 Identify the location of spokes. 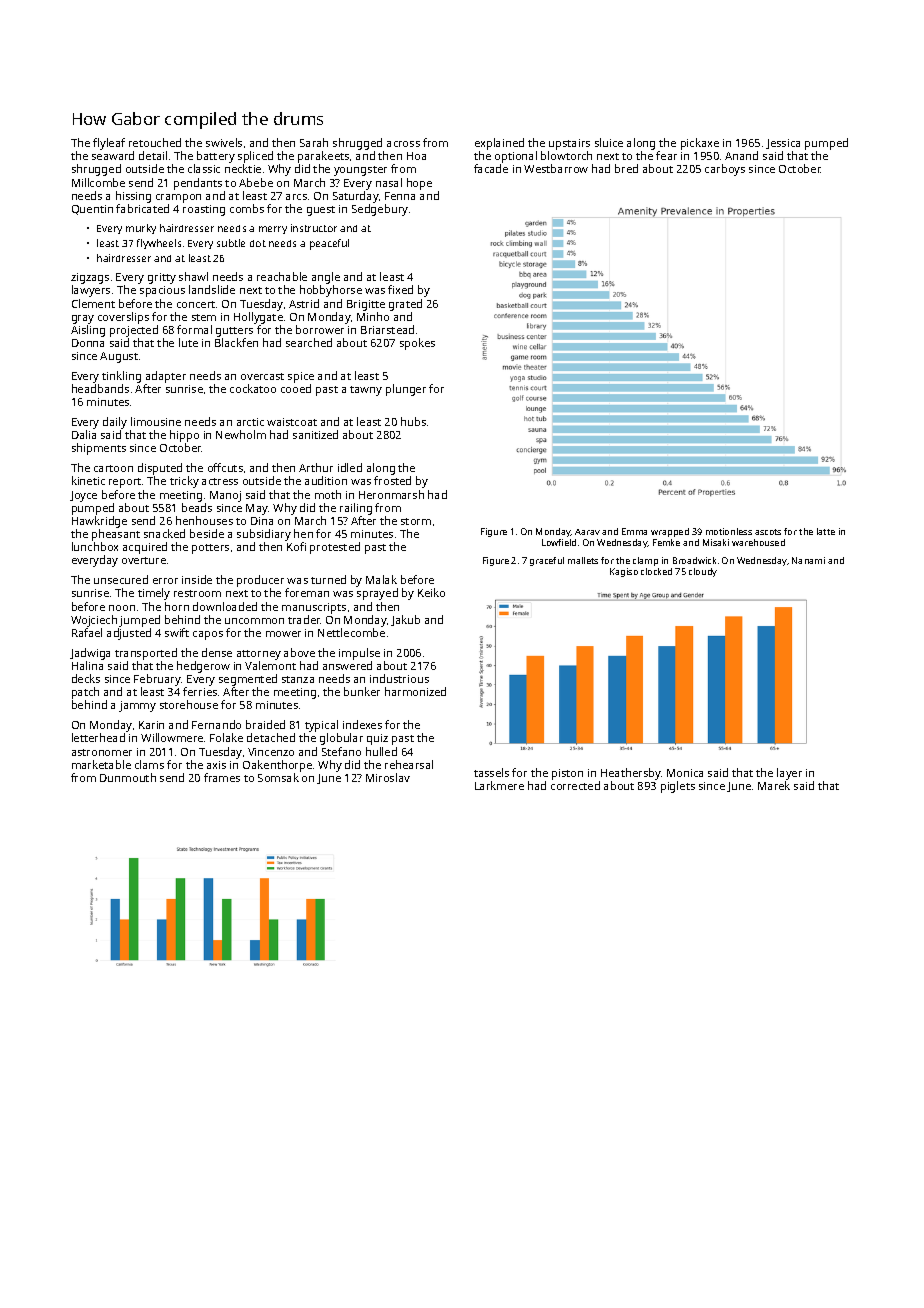
(417, 344).
